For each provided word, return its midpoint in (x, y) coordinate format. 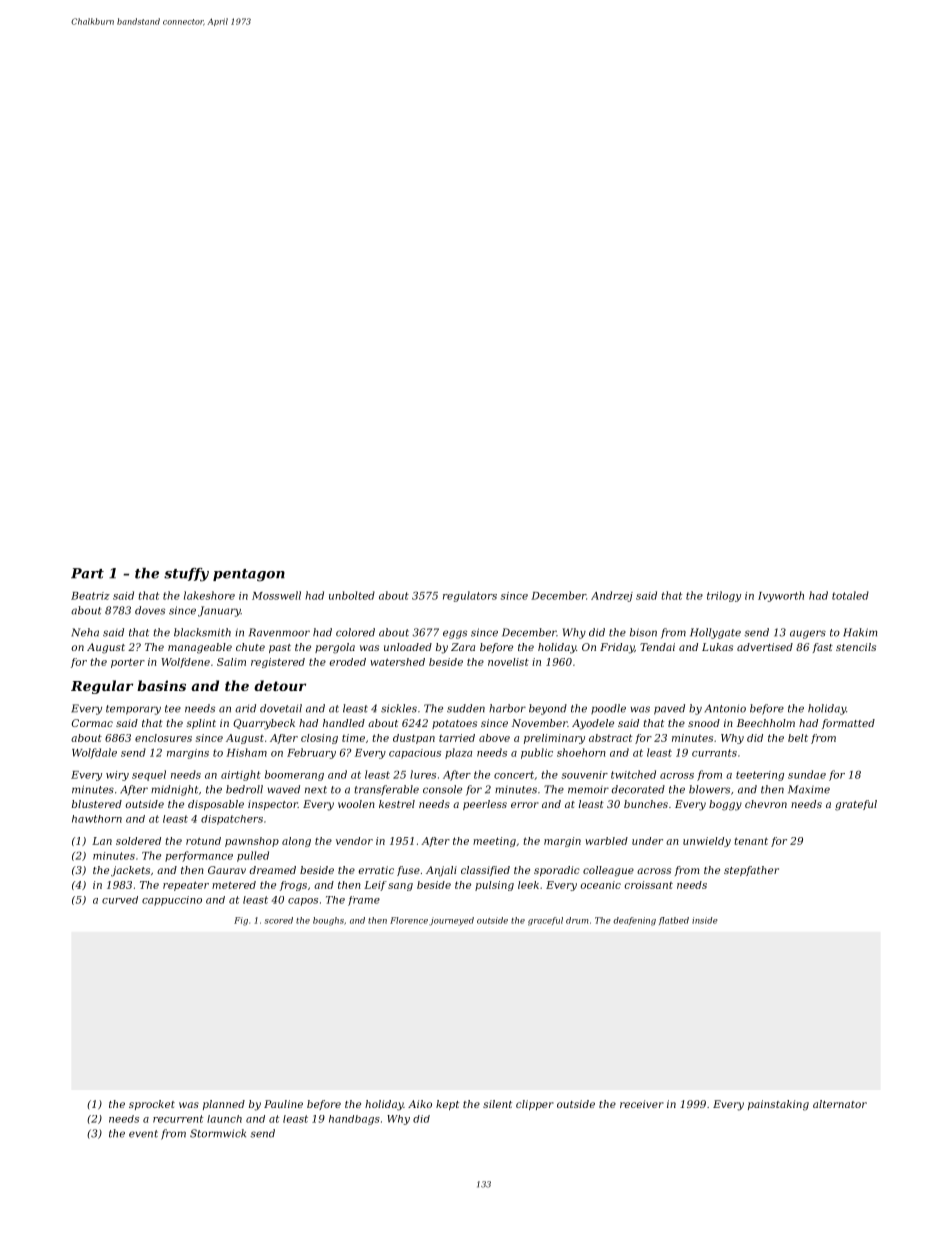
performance (199, 856)
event (143, 1134)
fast (823, 648)
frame (364, 901)
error (525, 805)
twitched (633, 774)
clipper (535, 1105)
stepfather (751, 871)
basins (161, 685)
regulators (470, 596)
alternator (840, 1104)
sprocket (152, 1105)
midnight (174, 790)
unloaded (408, 647)
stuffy (186, 575)
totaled (850, 595)
